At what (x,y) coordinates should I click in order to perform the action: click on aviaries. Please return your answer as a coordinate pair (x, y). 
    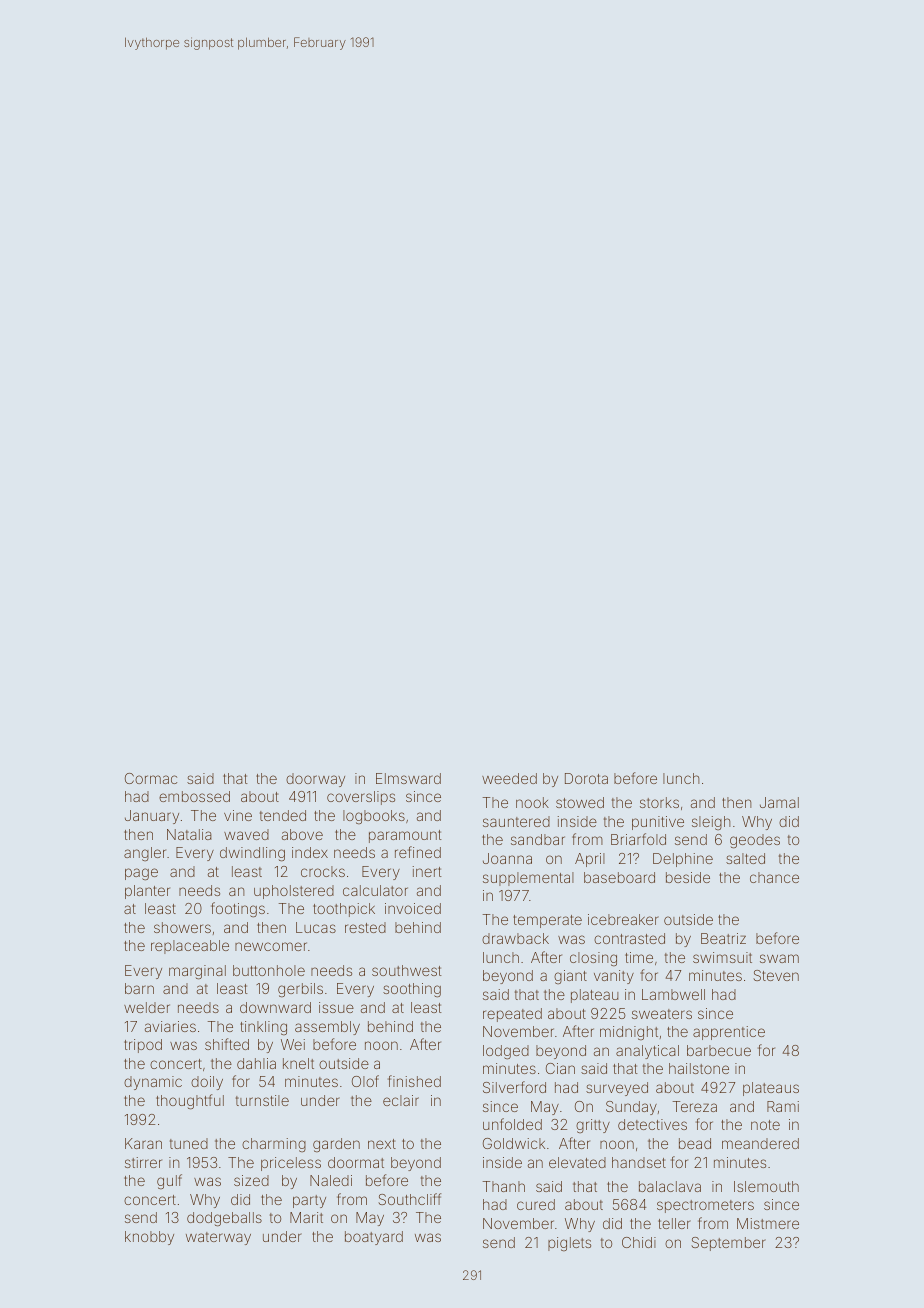
    Looking at the image, I should click on (170, 1026).
